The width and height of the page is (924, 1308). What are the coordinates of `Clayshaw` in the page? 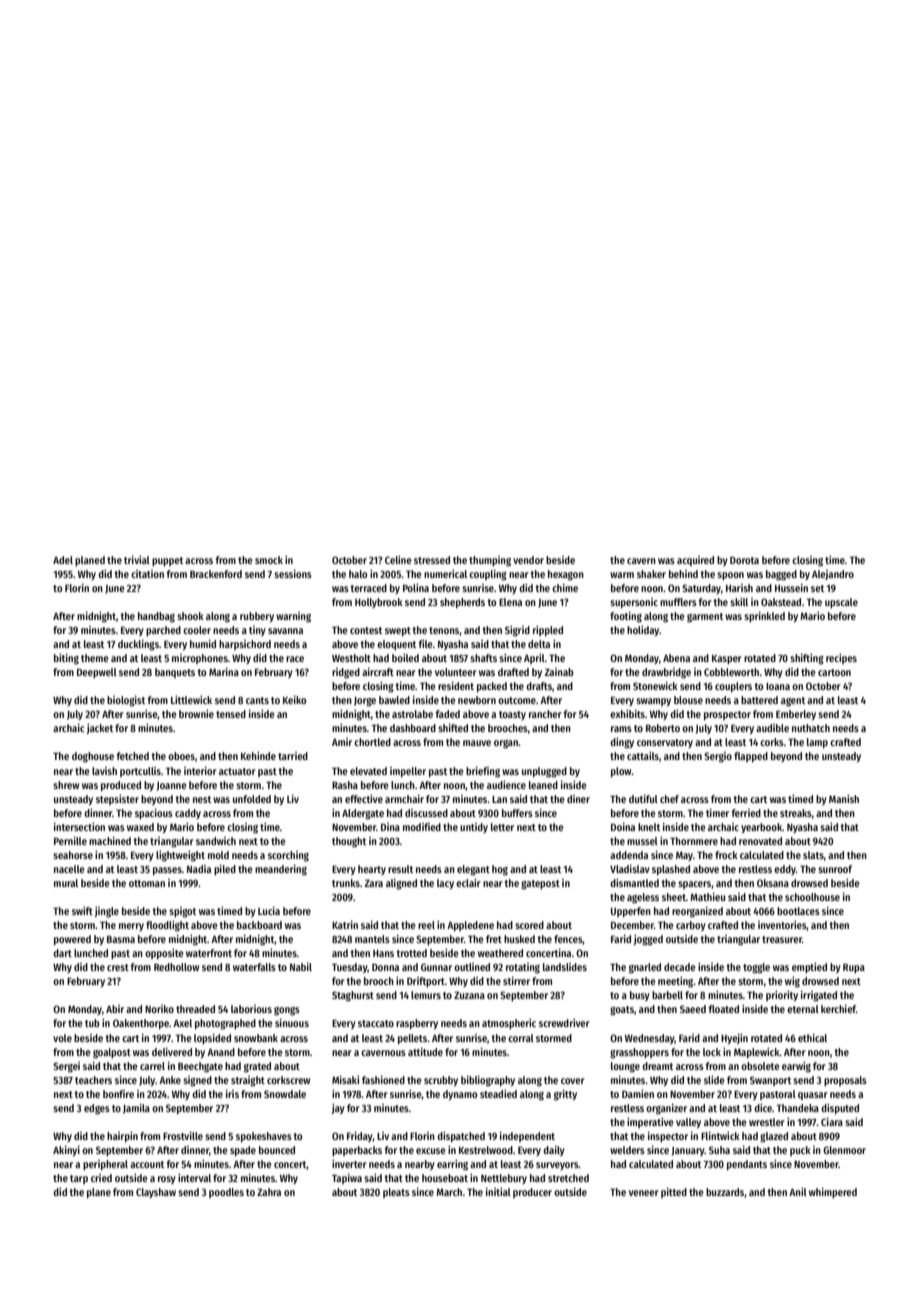 It's located at (156, 1193).
